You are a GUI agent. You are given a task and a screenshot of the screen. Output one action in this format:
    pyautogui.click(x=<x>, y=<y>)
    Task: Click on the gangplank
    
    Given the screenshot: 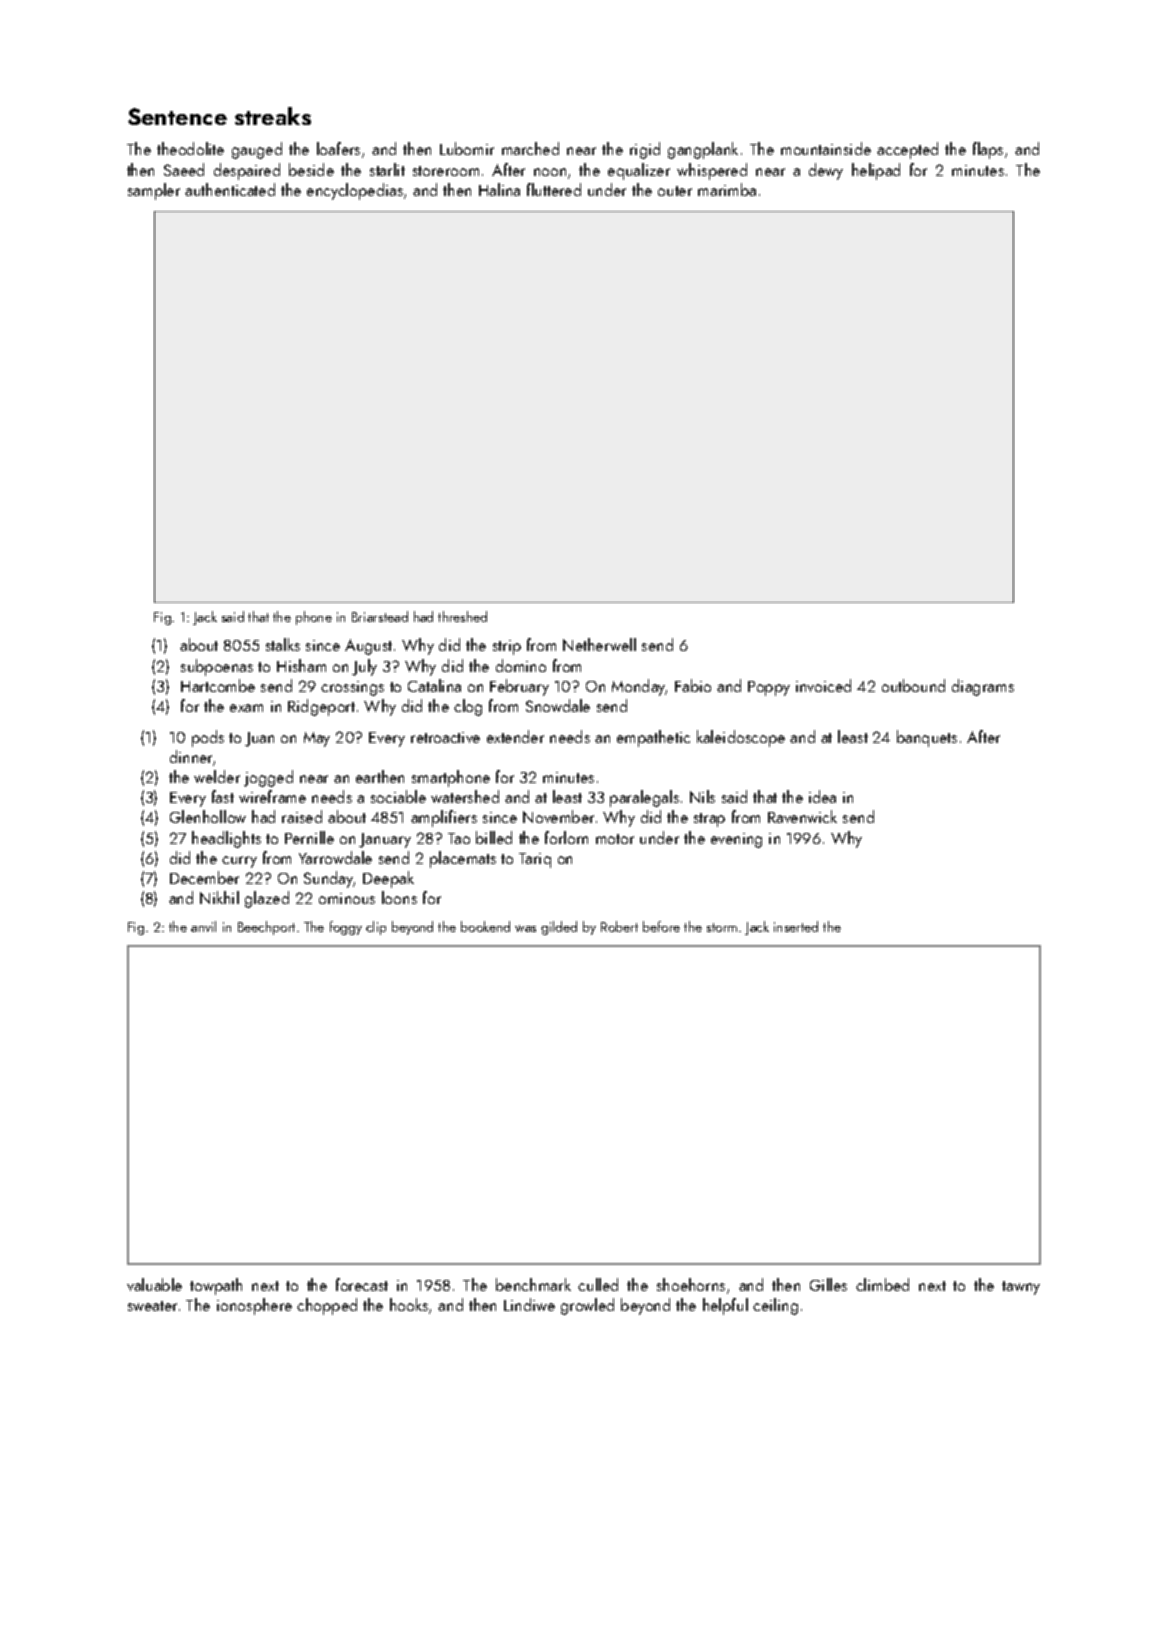 What is the action you would take?
    pyautogui.click(x=703, y=150)
